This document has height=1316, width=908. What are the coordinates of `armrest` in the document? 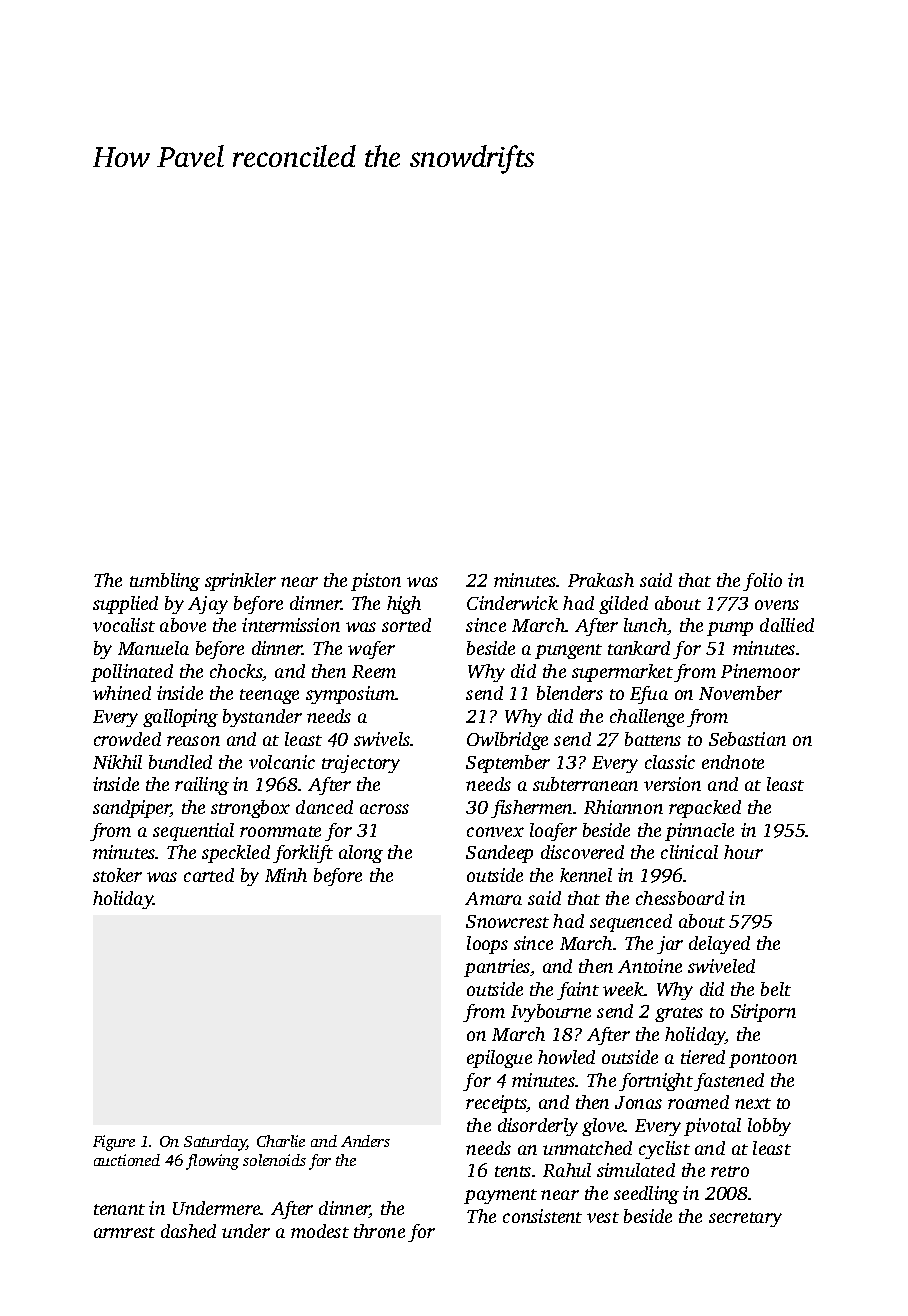 It's located at (124, 1232).
